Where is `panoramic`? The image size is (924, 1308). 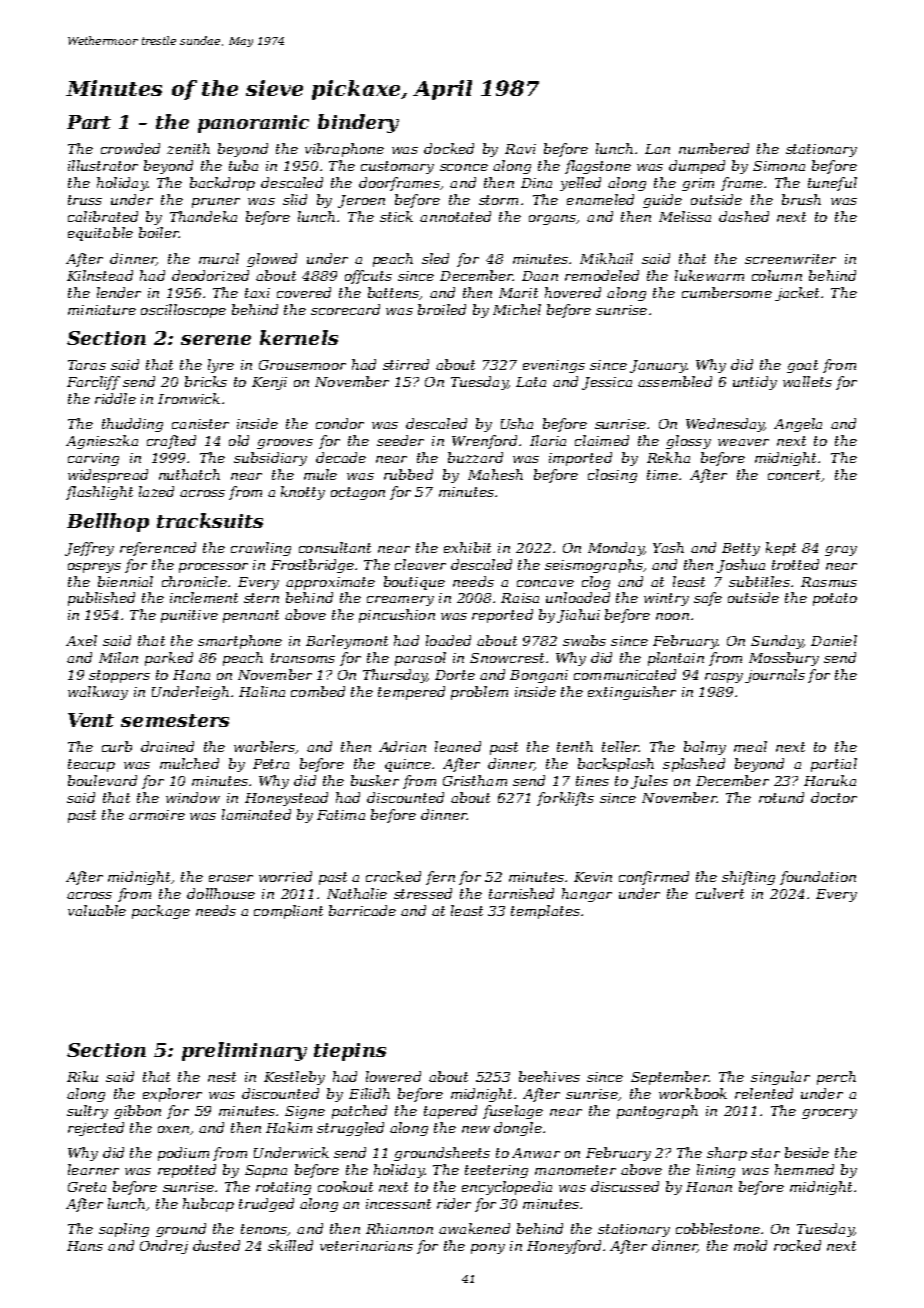
panoramic is located at coordinates (253, 124).
